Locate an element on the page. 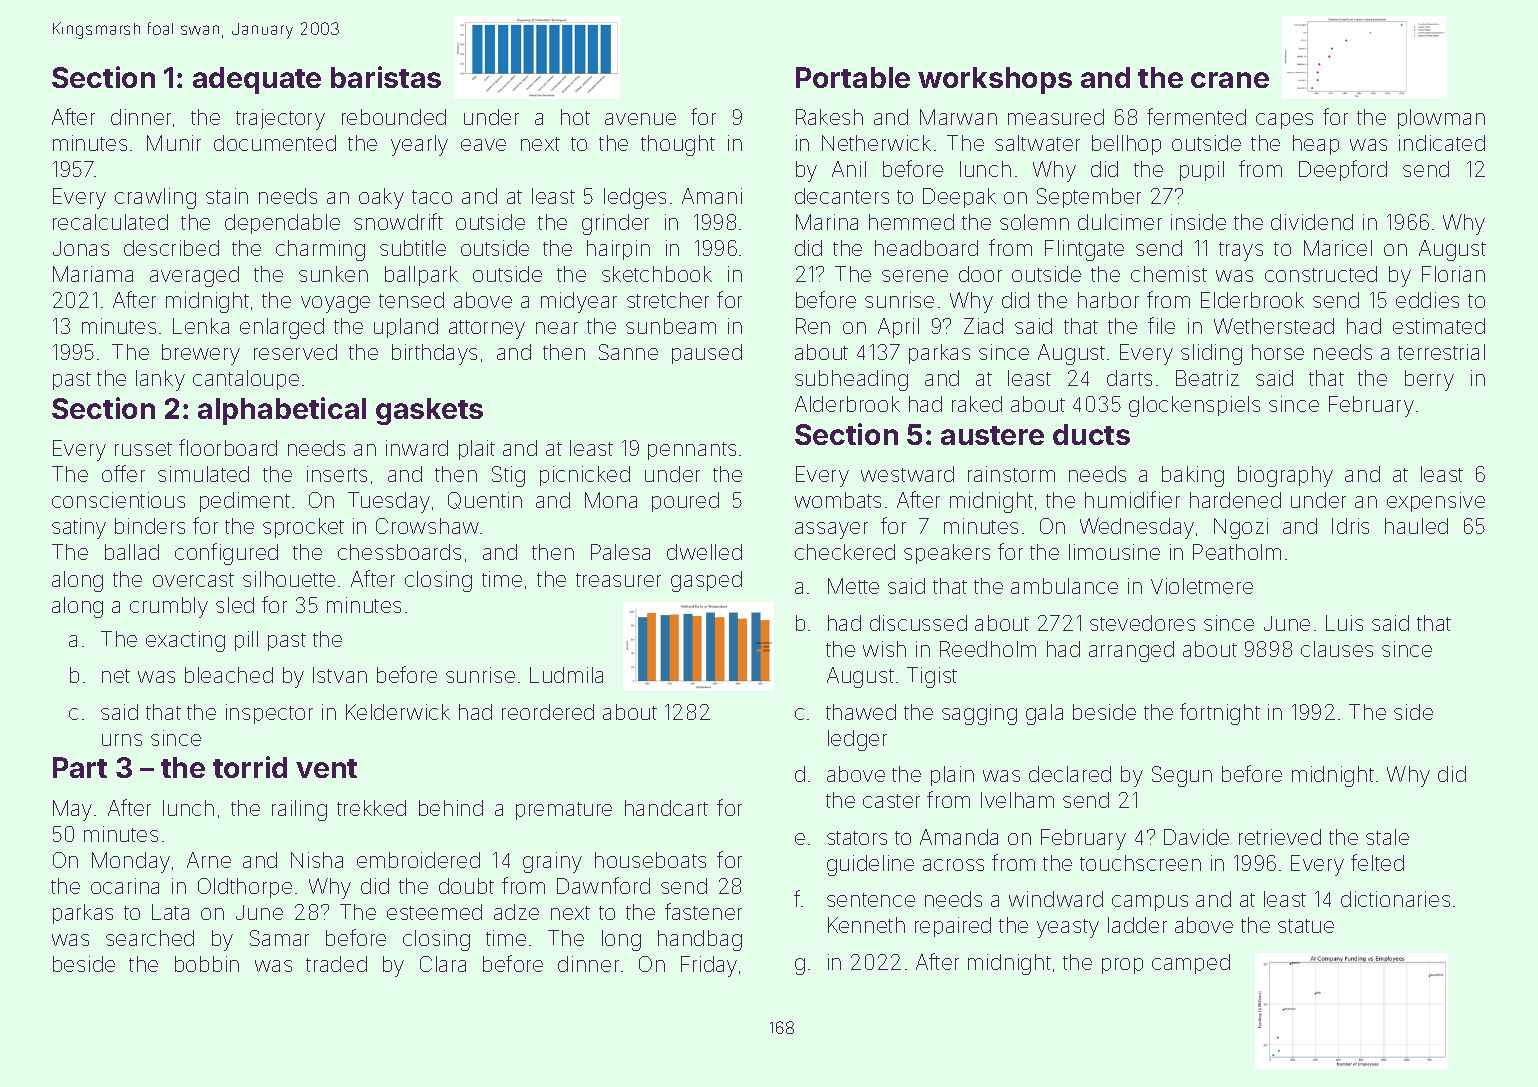 This document has height=1087, width=1538. plain is located at coordinates (952, 776).
